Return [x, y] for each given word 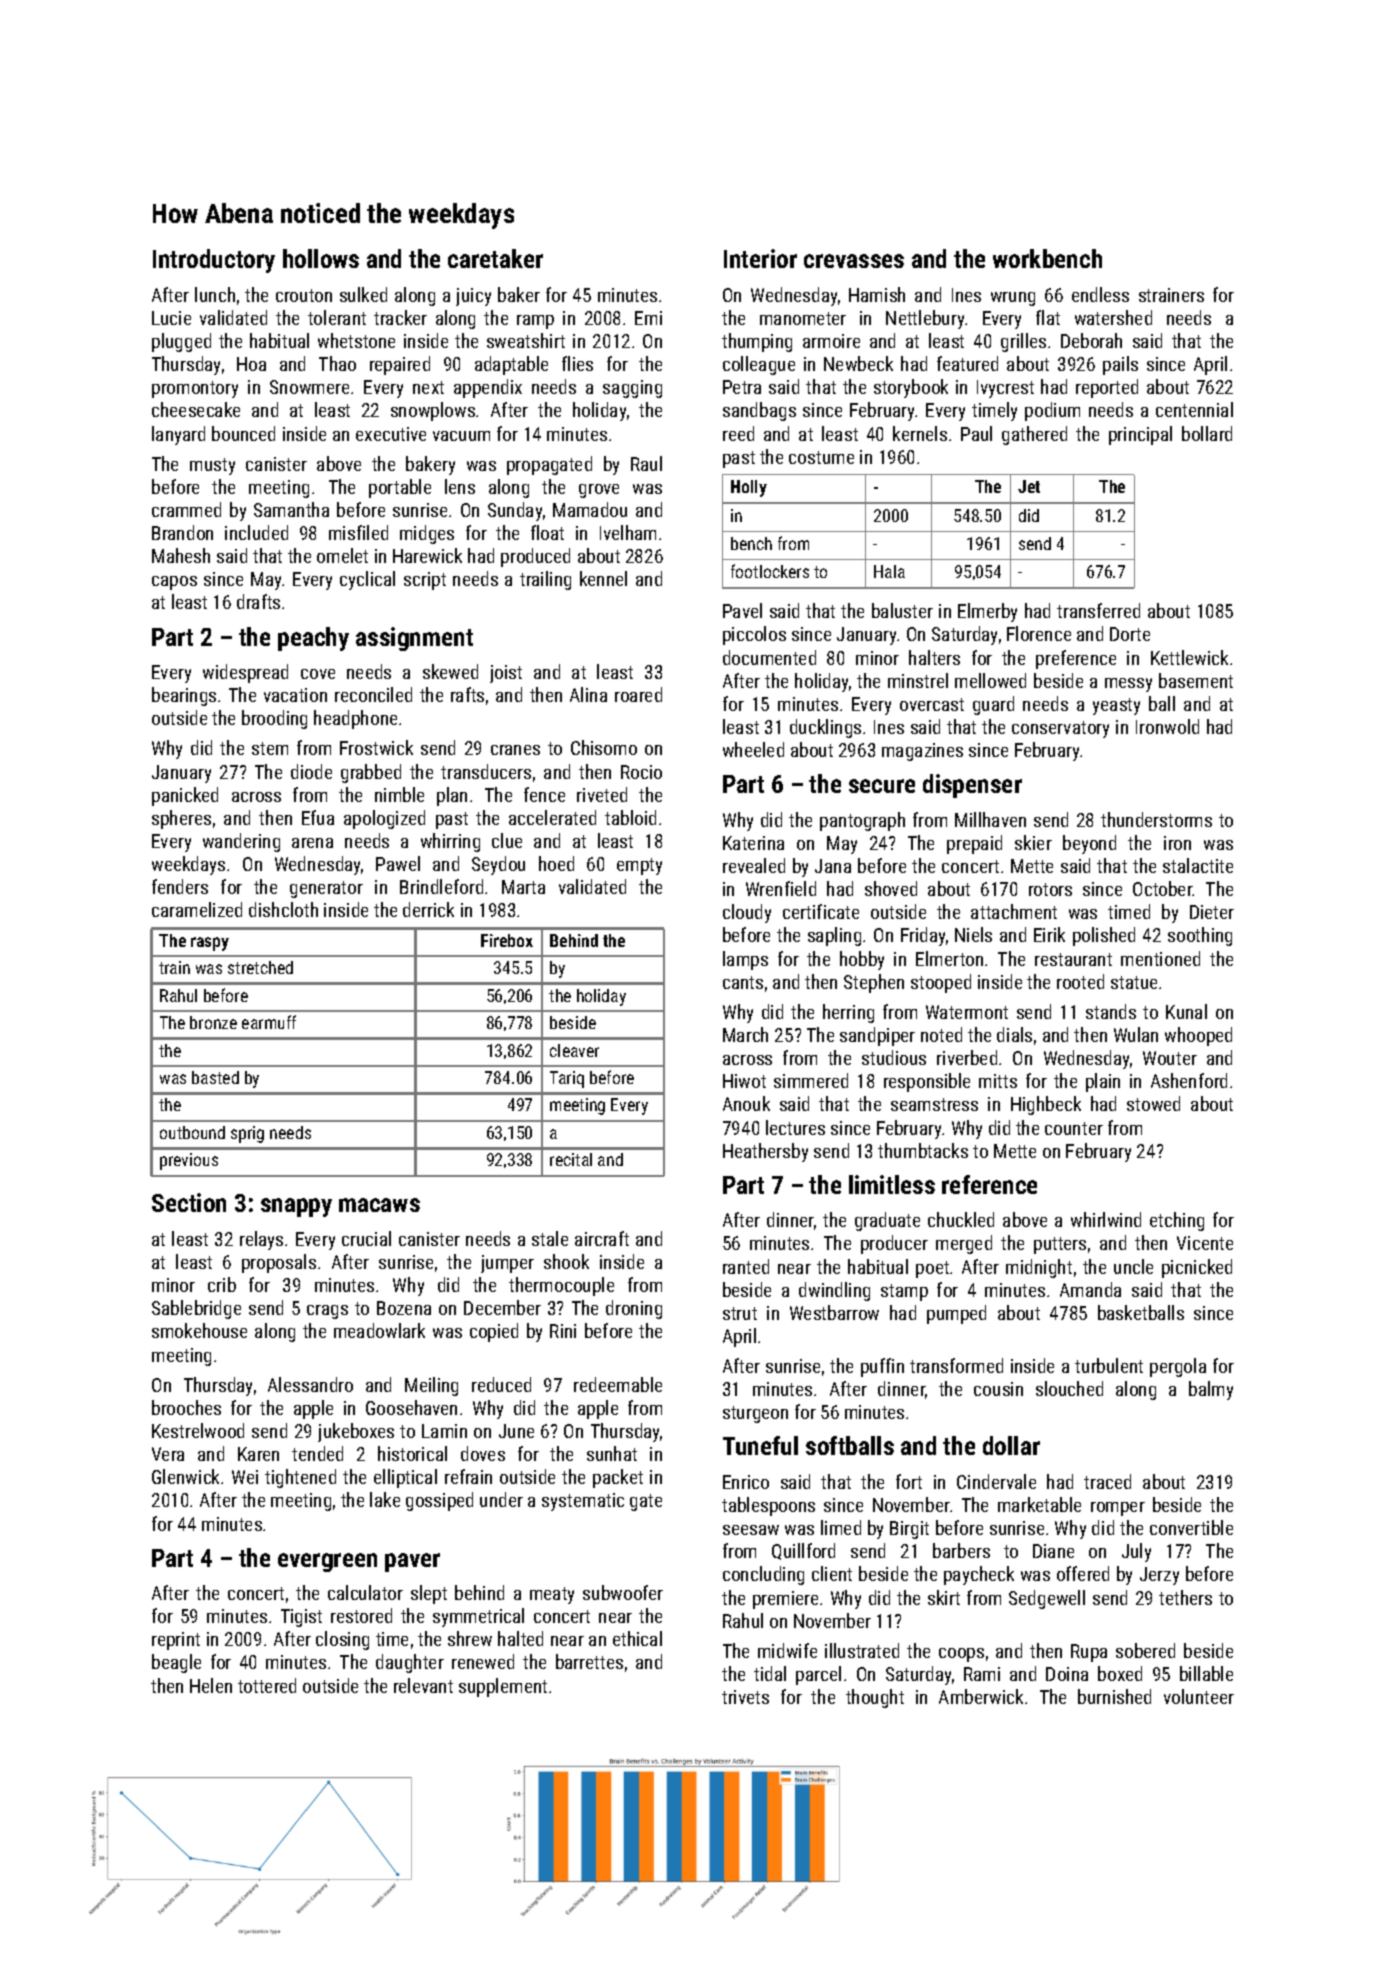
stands [1111, 1011]
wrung [1013, 299]
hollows [321, 258]
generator [326, 889]
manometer [803, 318]
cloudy [747, 913]
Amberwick [981, 1696]
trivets [745, 1697]
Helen [211, 1685]
